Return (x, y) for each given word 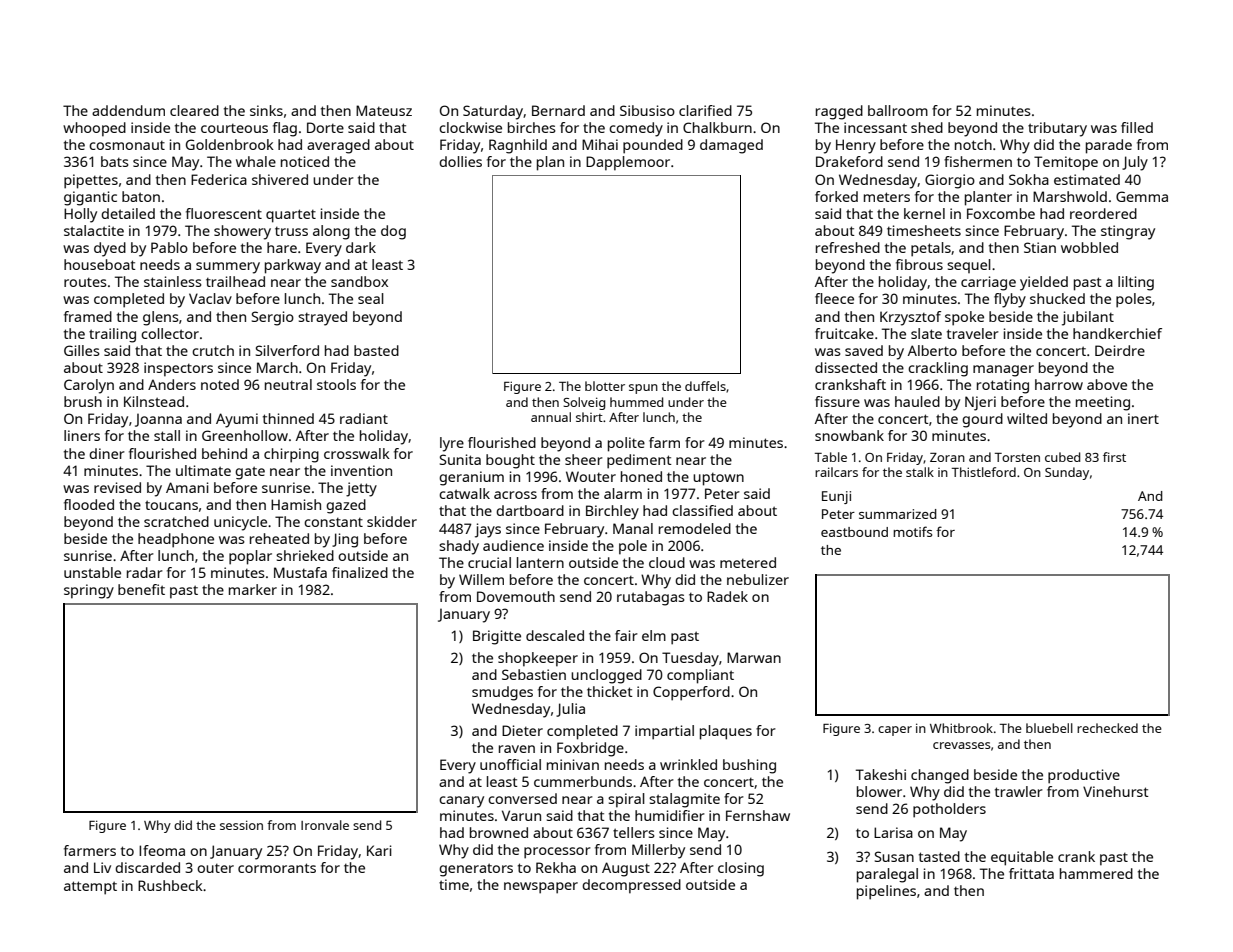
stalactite (94, 230)
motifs (912, 531)
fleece (834, 298)
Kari (379, 850)
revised (117, 487)
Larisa (893, 832)
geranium (471, 478)
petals (931, 249)
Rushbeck (170, 885)
